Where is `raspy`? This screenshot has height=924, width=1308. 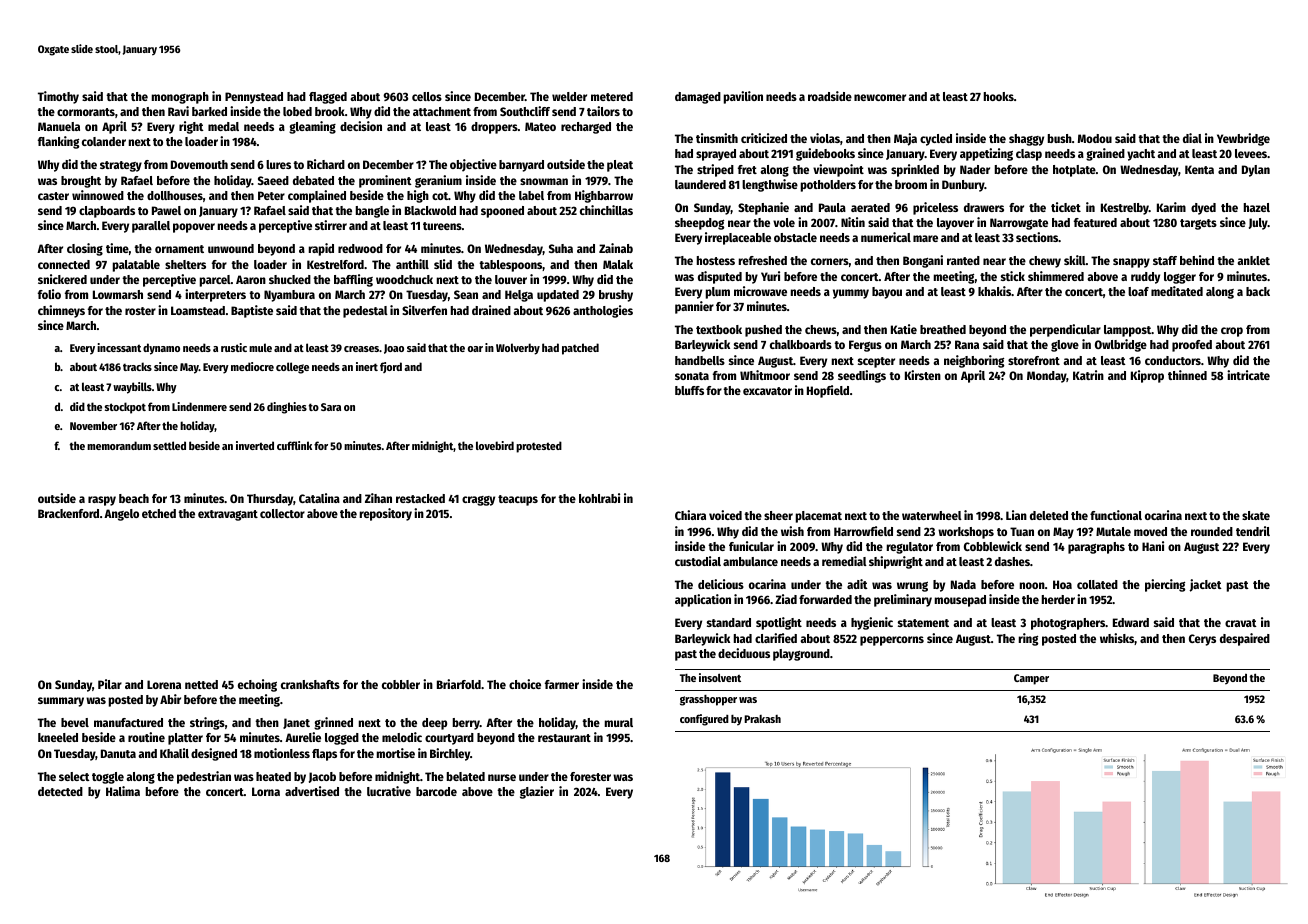
raspy is located at coordinates (102, 501).
